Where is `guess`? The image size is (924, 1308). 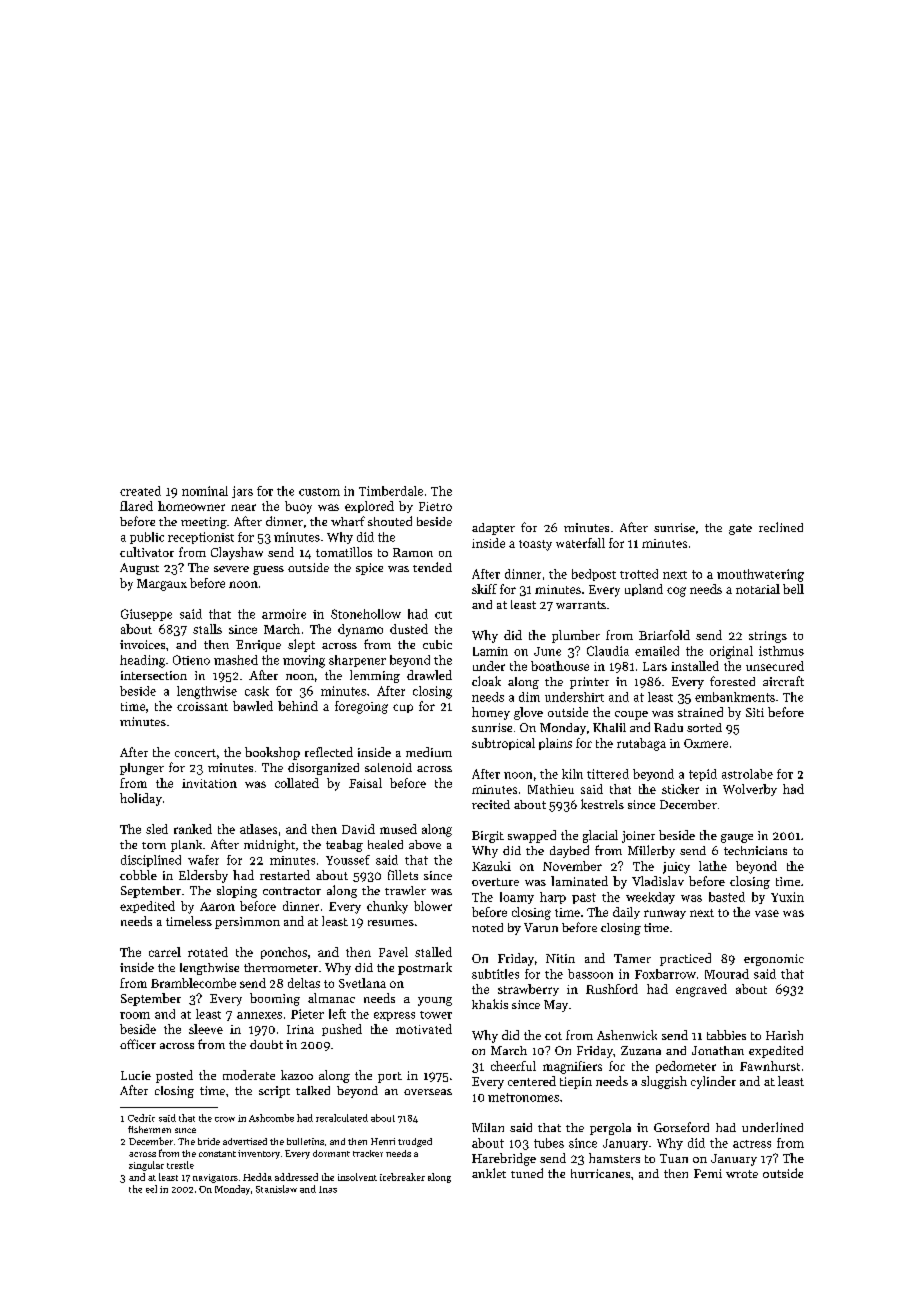 guess is located at coordinates (268, 570).
